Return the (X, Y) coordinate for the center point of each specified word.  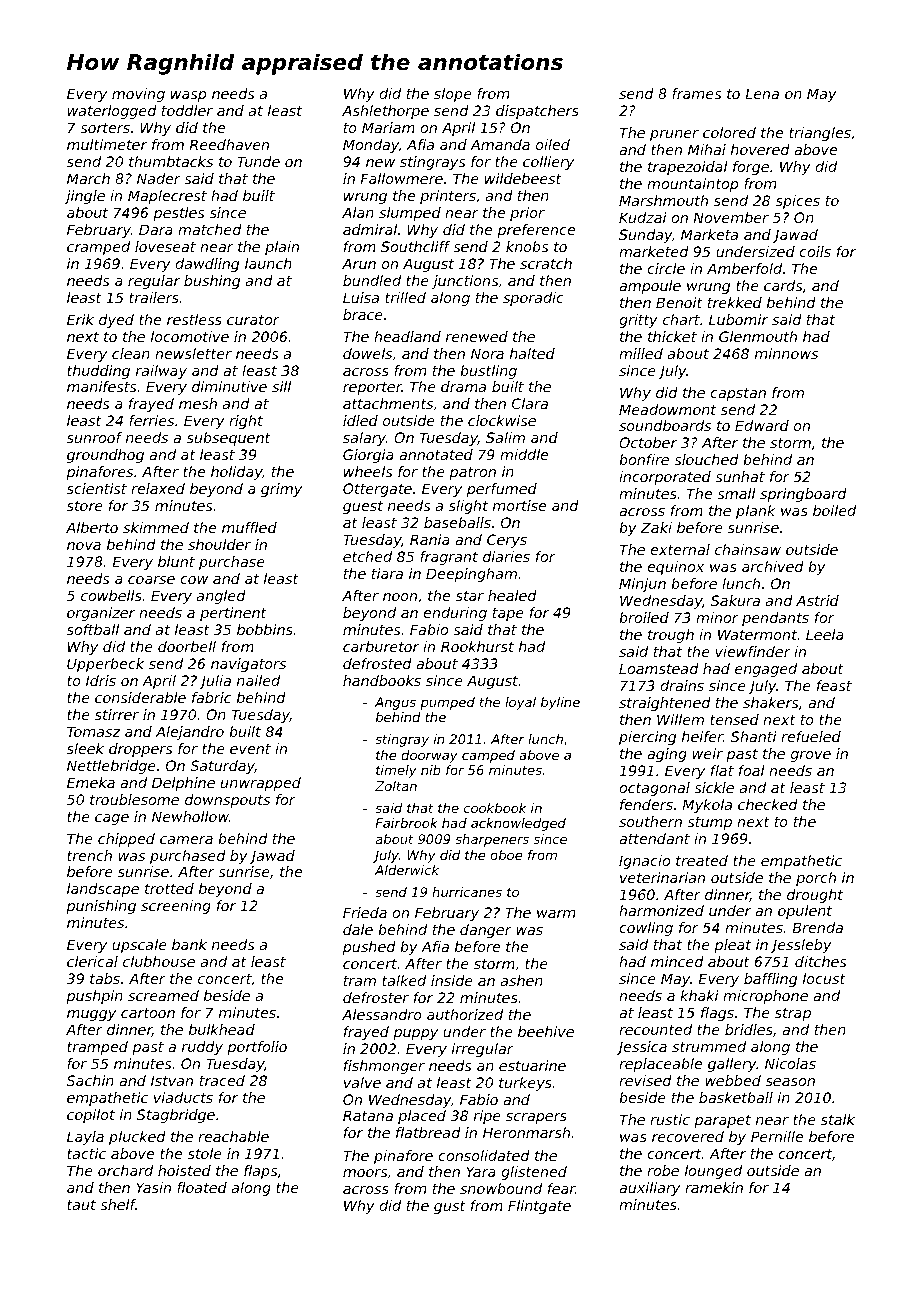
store (85, 506)
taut (81, 1205)
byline (560, 703)
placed (422, 1117)
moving (138, 95)
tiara (387, 573)
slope (453, 95)
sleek (85, 748)
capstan (738, 394)
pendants (775, 619)
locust (824, 978)
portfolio (257, 1048)
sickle (714, 787)
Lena (762, 93)
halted (532, 353)
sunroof (95, 437)
